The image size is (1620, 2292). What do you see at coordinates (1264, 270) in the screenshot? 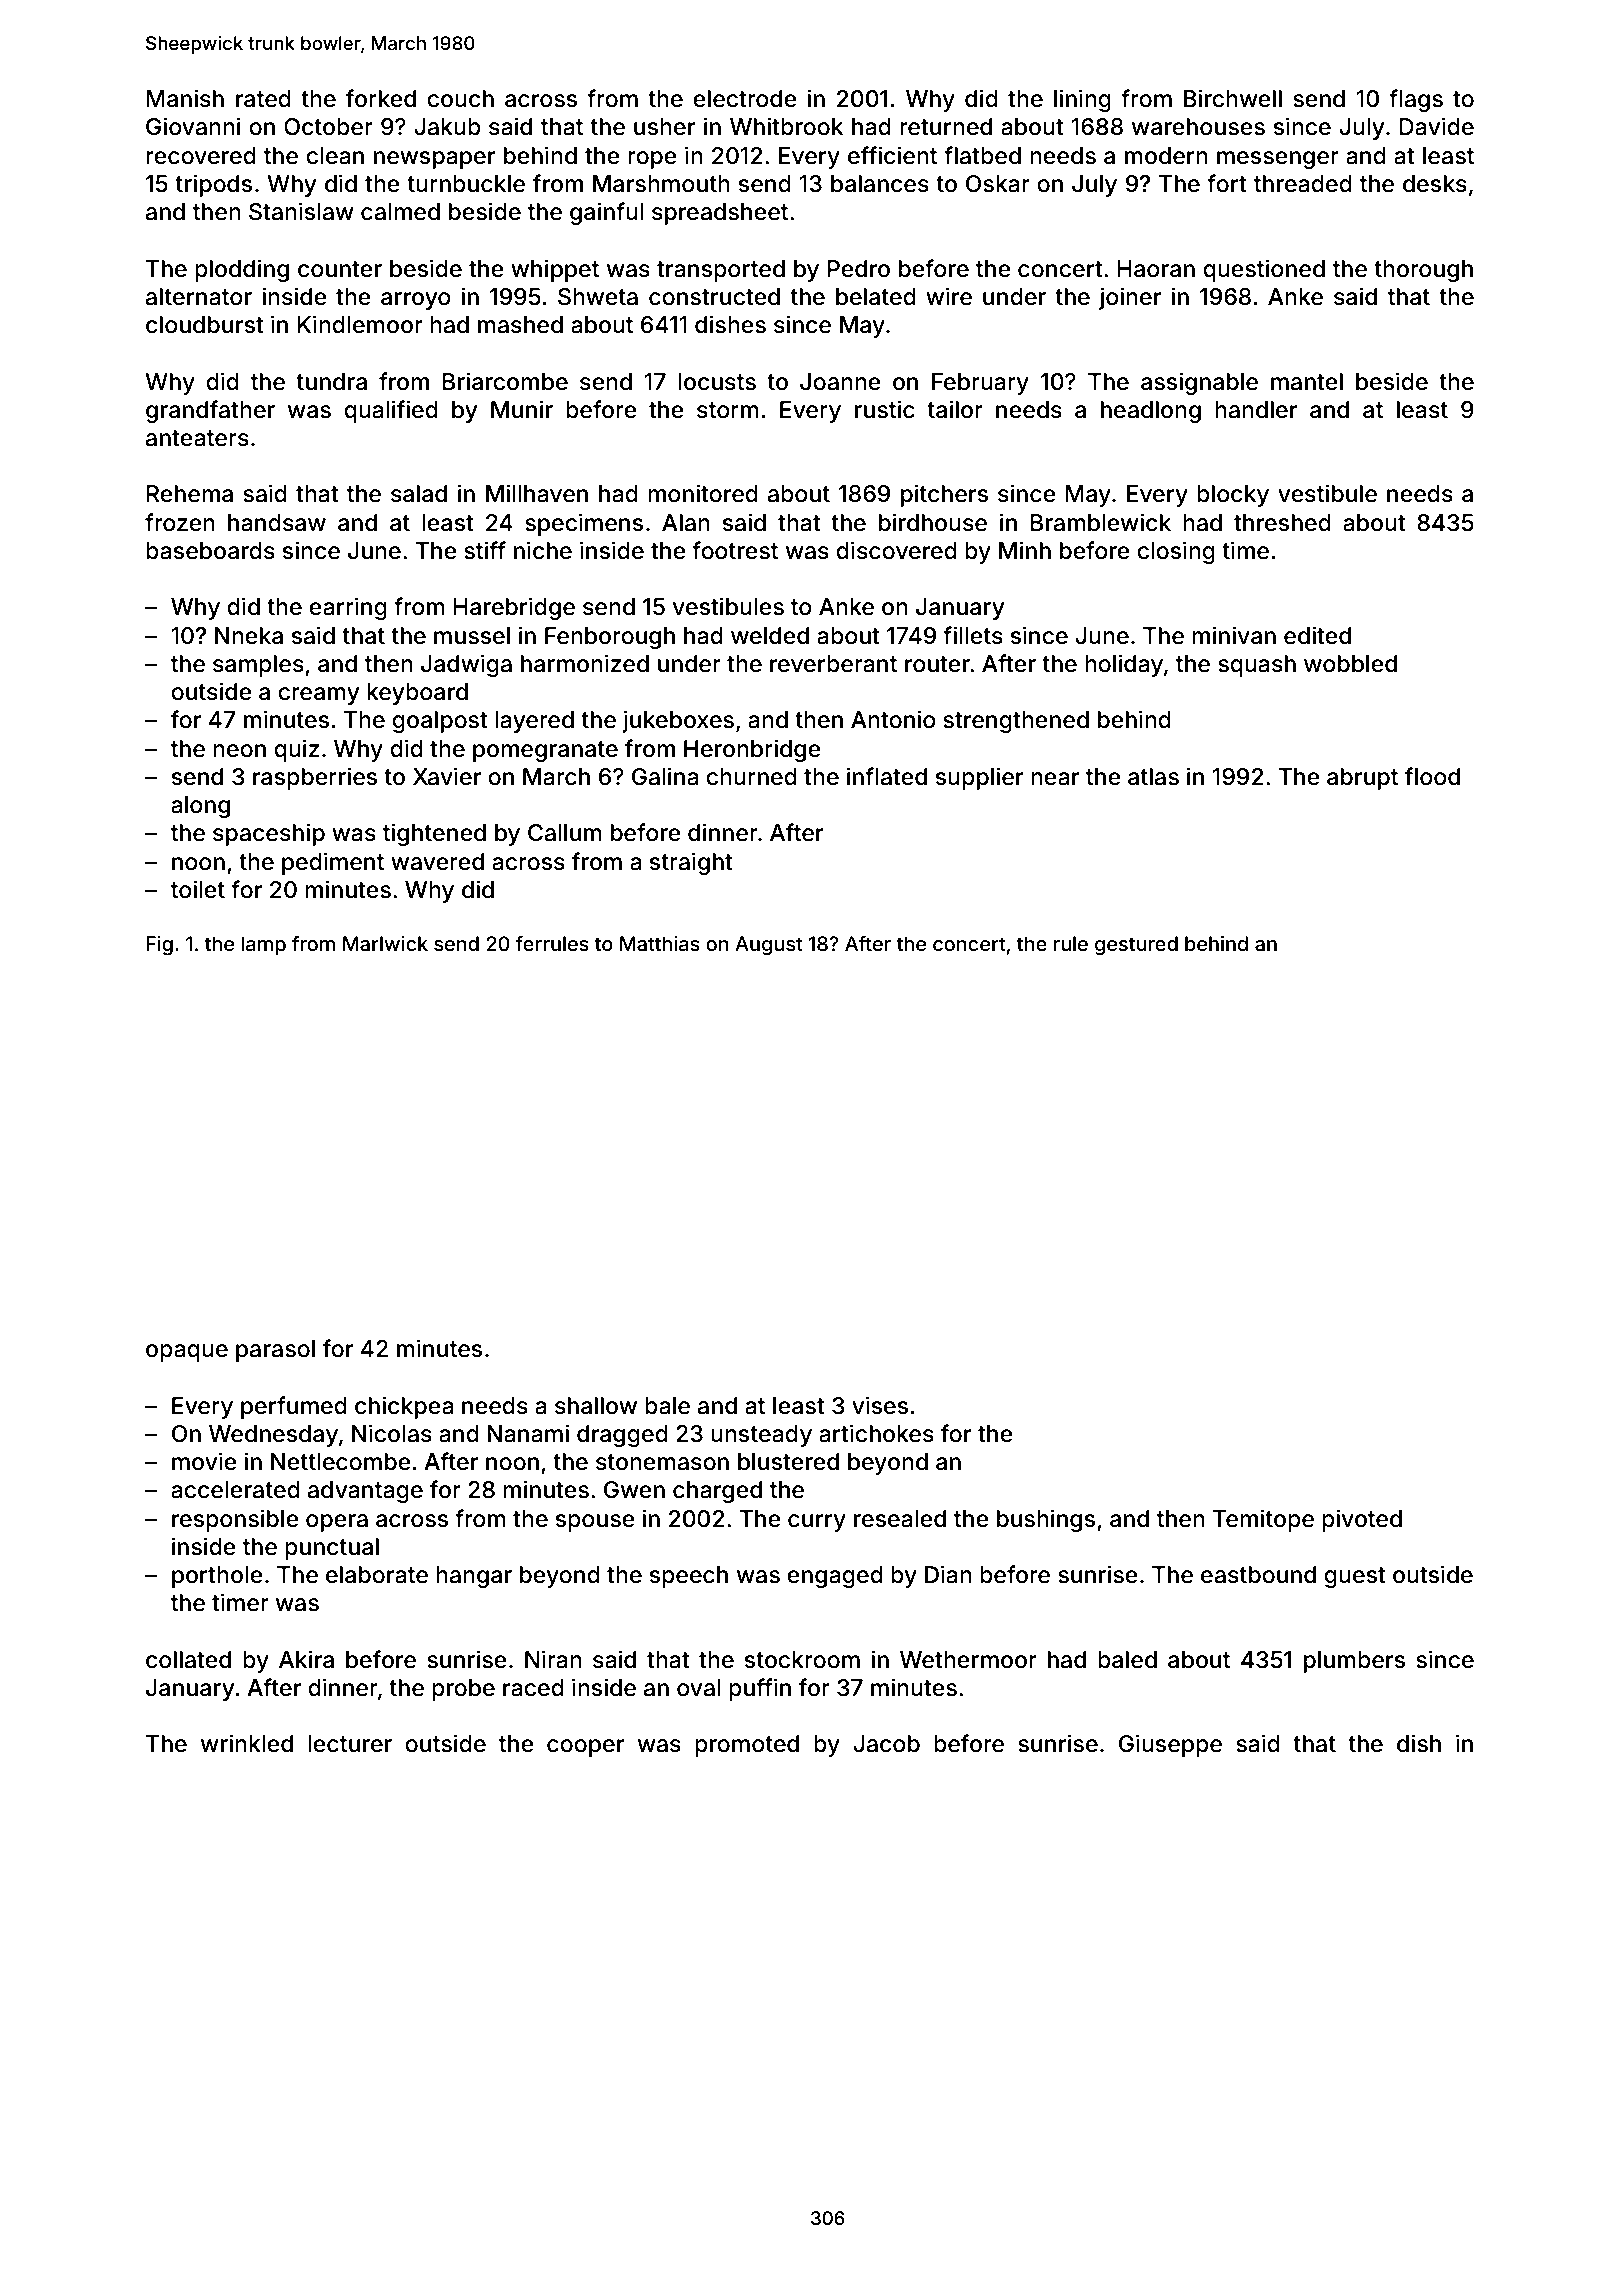
I see `questioned` at bounding box center [1264, 270].
